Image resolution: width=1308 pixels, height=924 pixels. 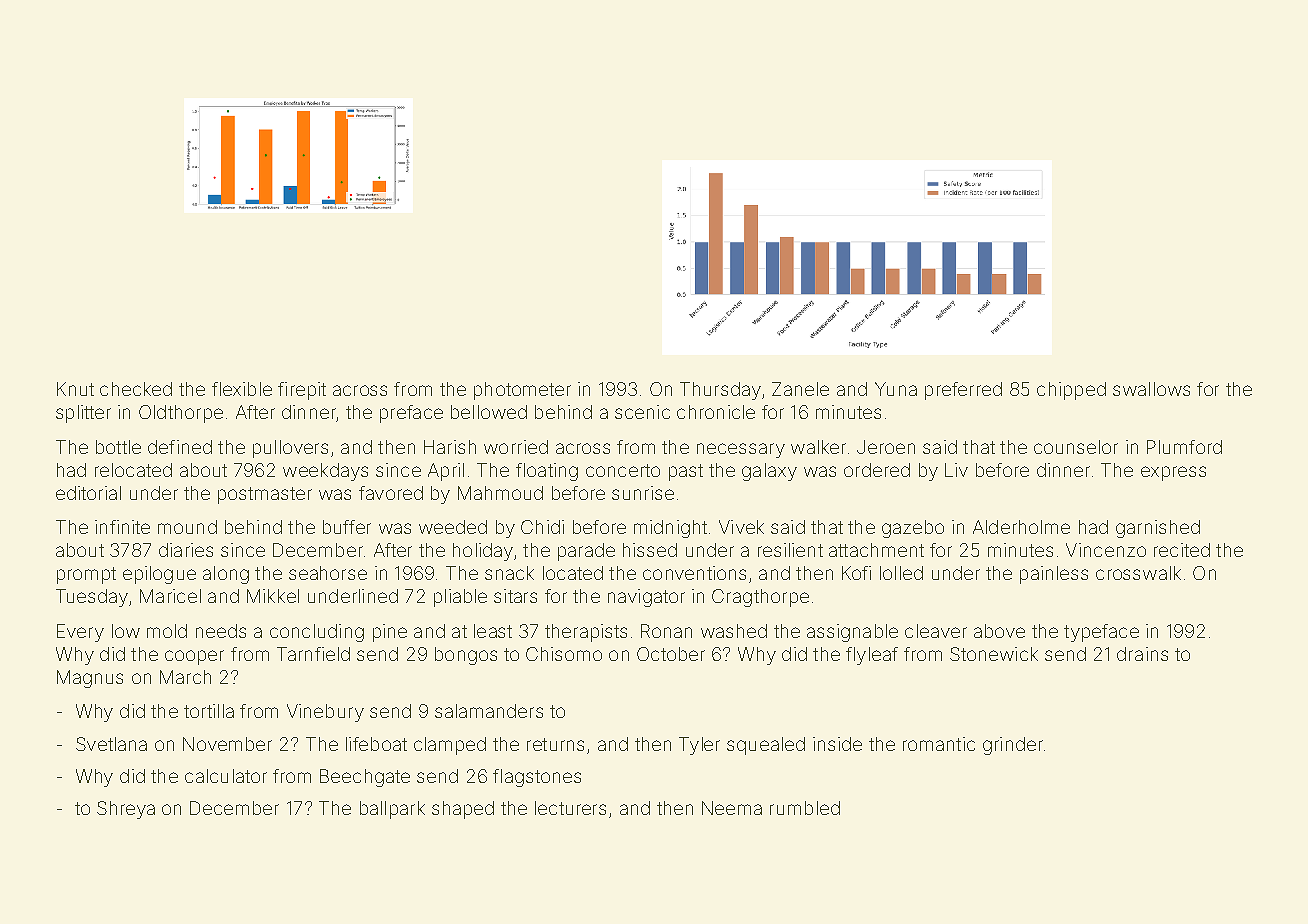 What do you see at coordinates (1013, 746) in the document?
I see `grinder` at bounding box center [1013, 746].
